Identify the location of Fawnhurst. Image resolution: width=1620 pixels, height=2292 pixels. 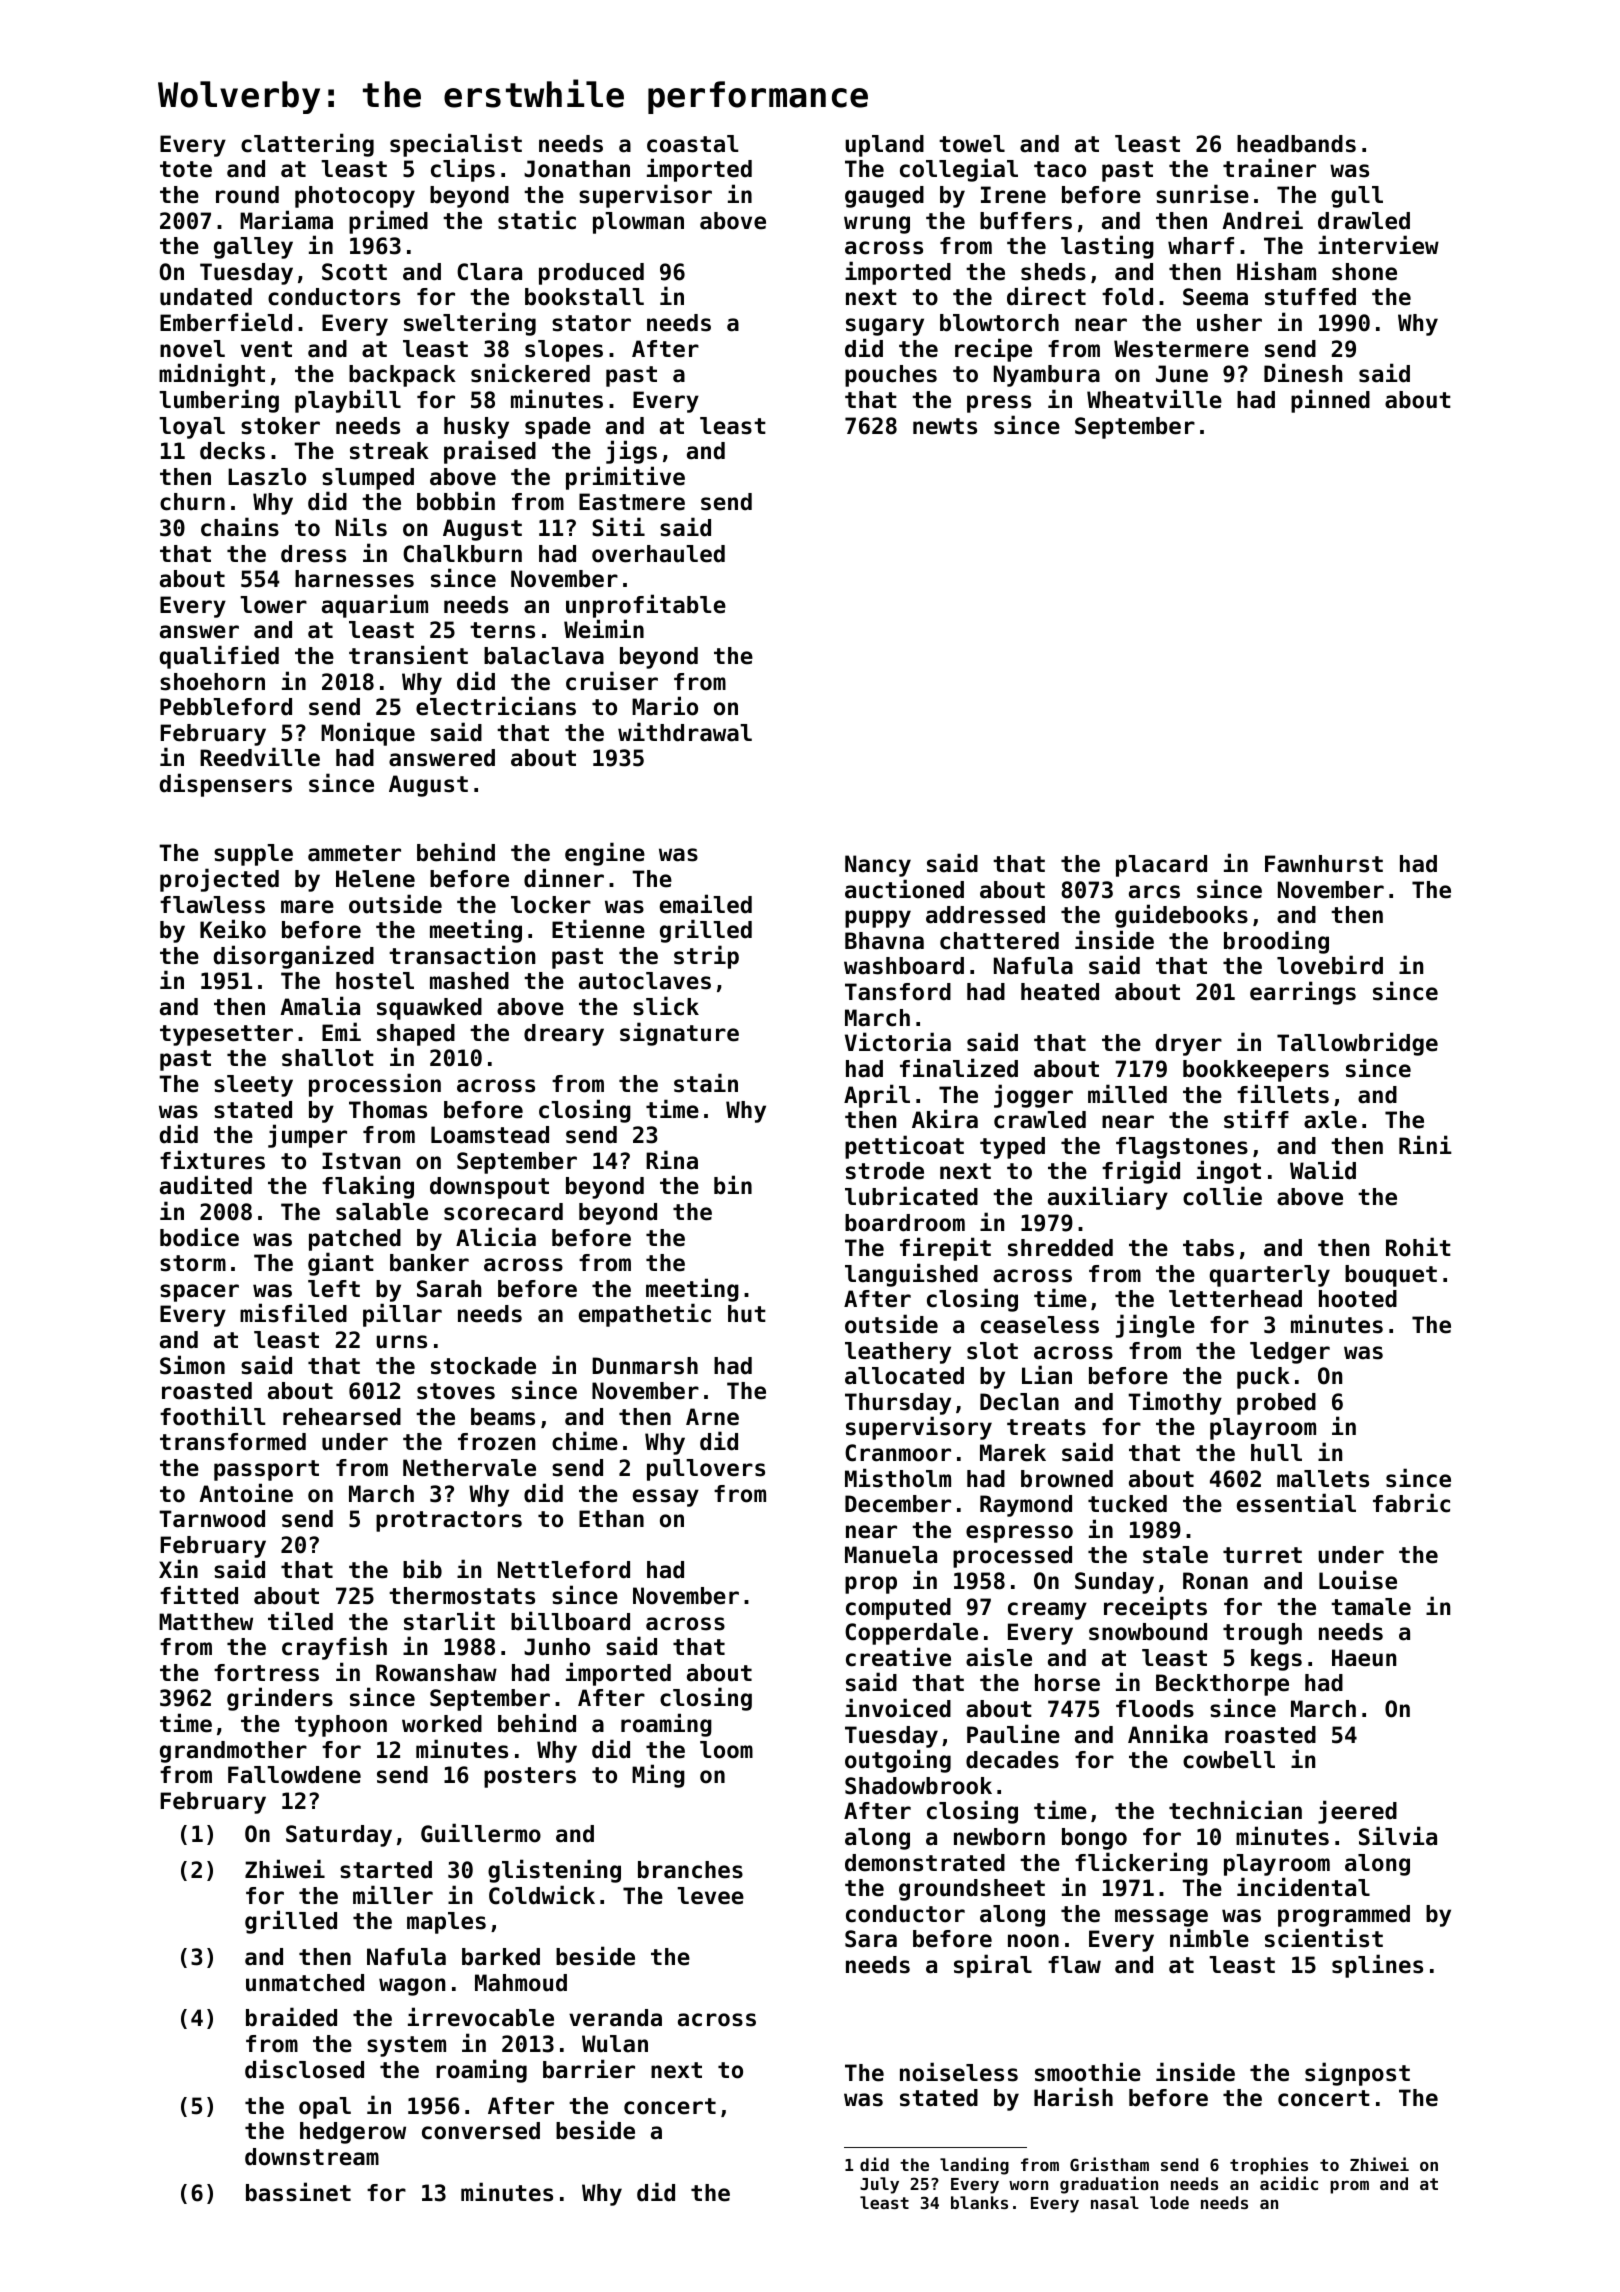
(1324, 864).
